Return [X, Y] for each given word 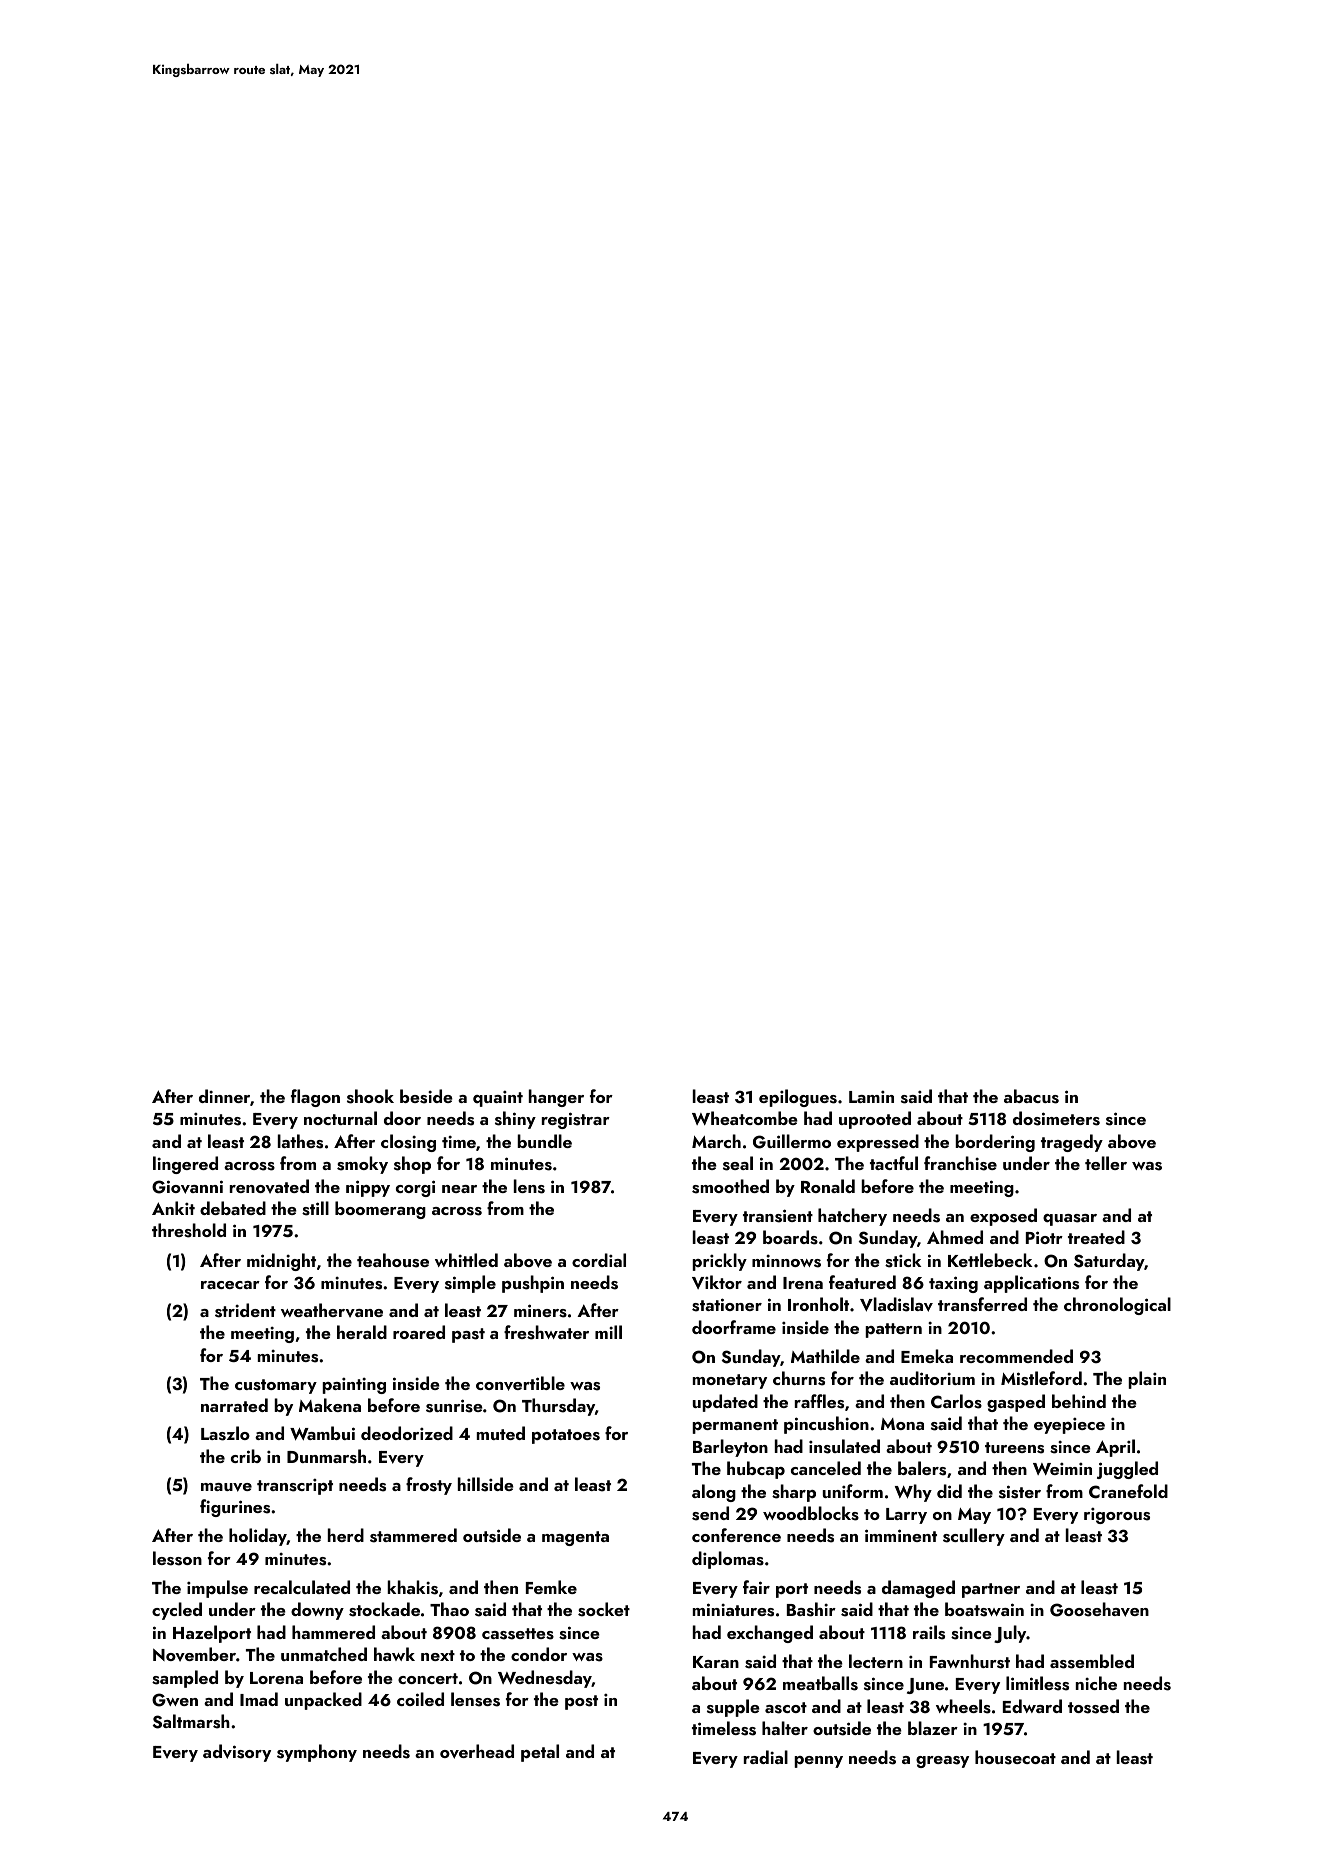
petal [540, 1753]
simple [470, 1284]
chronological [1117, 1306]
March [716, 1141]
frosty [429, 1486]
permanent [735, 1426]
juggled [1127, 1470]
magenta [575, 1538]
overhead [477, 1751]
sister [1020, 1492]
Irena [803, 1283]
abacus [1031, 1096]
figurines [235, 1508]
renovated [269, 1186]
